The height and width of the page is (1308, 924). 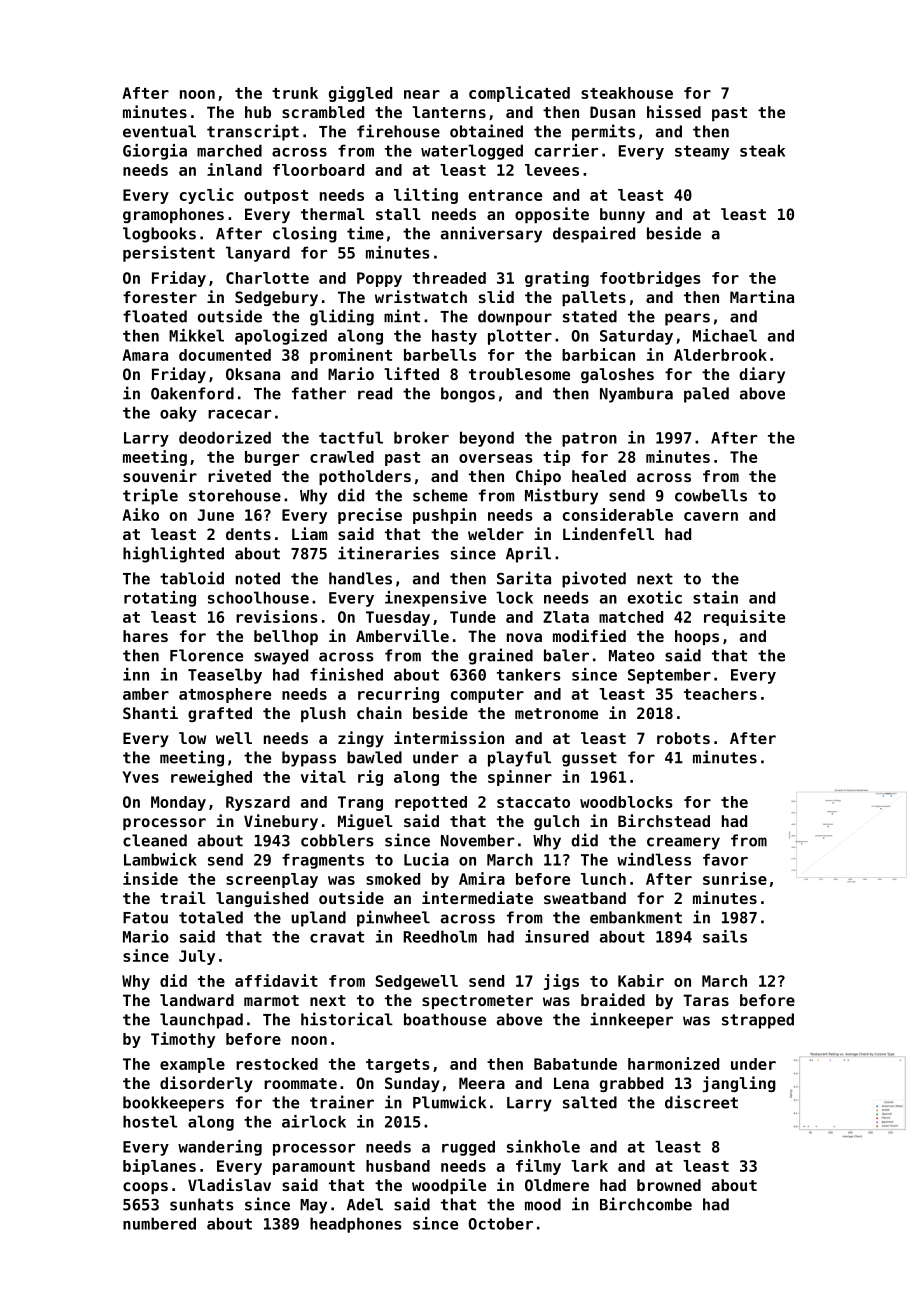 What do you see at coordinates (445, 1019) in the page?
I see `boathouse` at bounding box center [445, 1019].
